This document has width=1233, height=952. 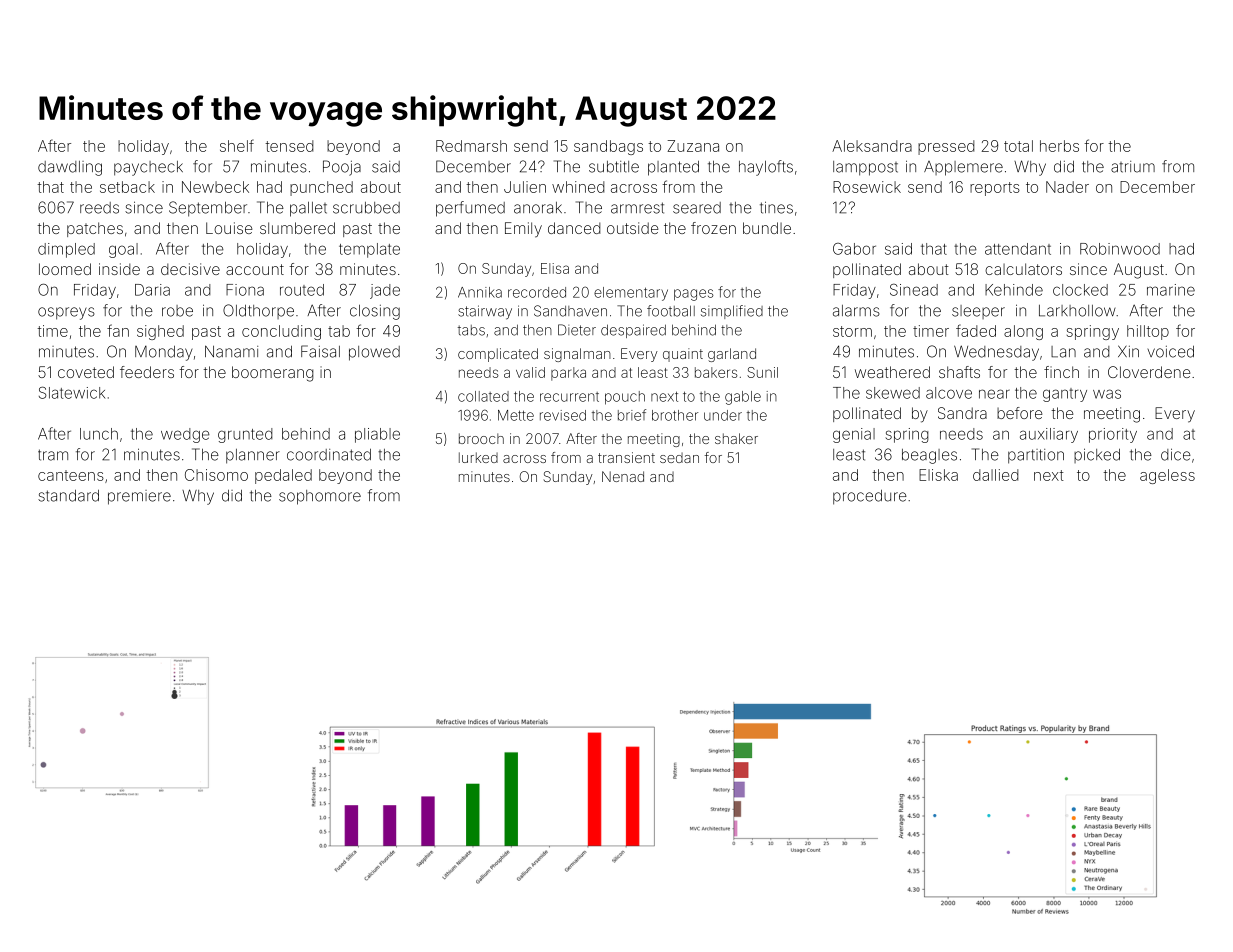 What do you see at coordinates (732, 312) in the document?
I see `simplified` at bounding box center [732, 312].
